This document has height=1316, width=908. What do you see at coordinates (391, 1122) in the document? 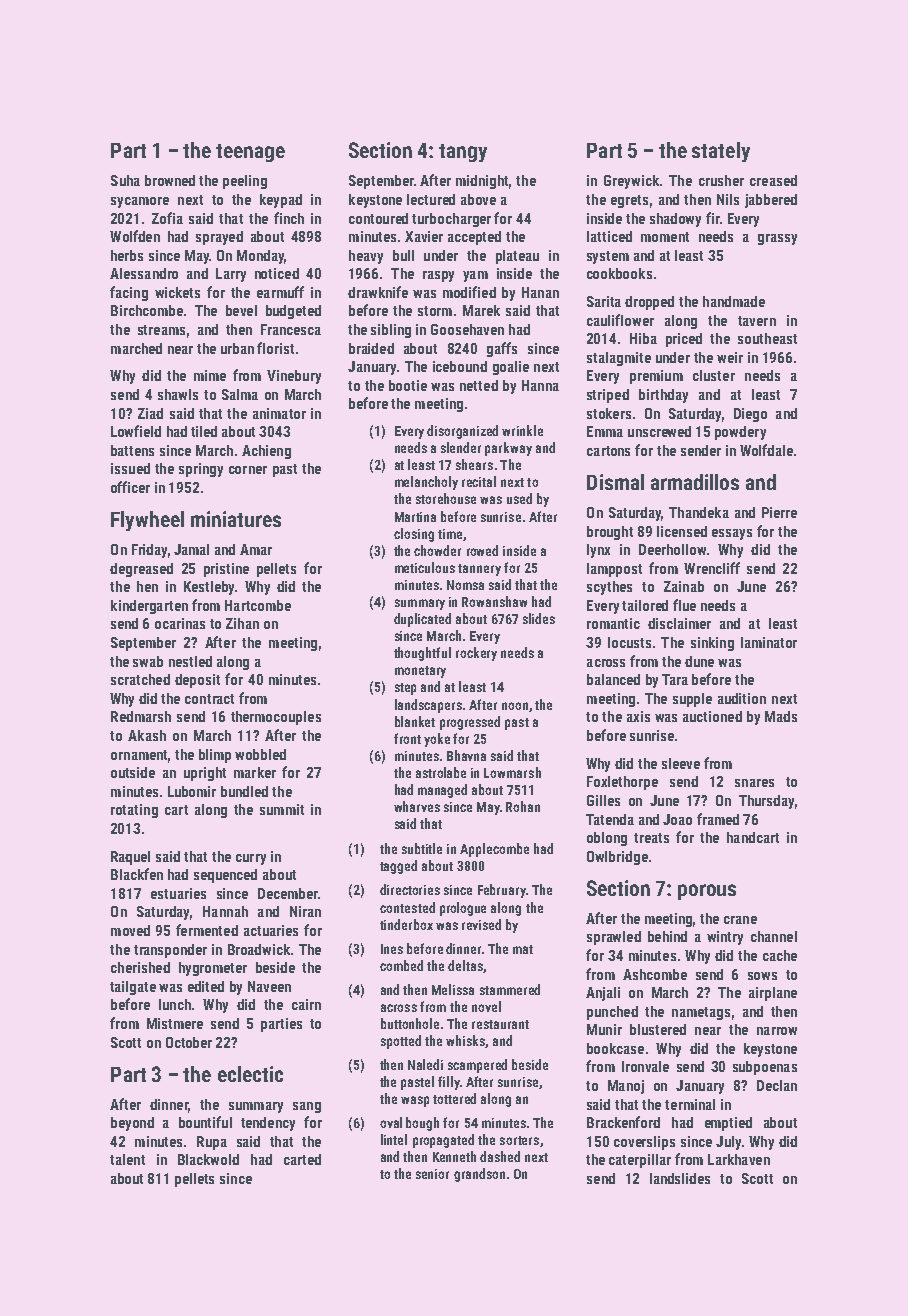
I see `oval` at bounding box center [391, 1122].
